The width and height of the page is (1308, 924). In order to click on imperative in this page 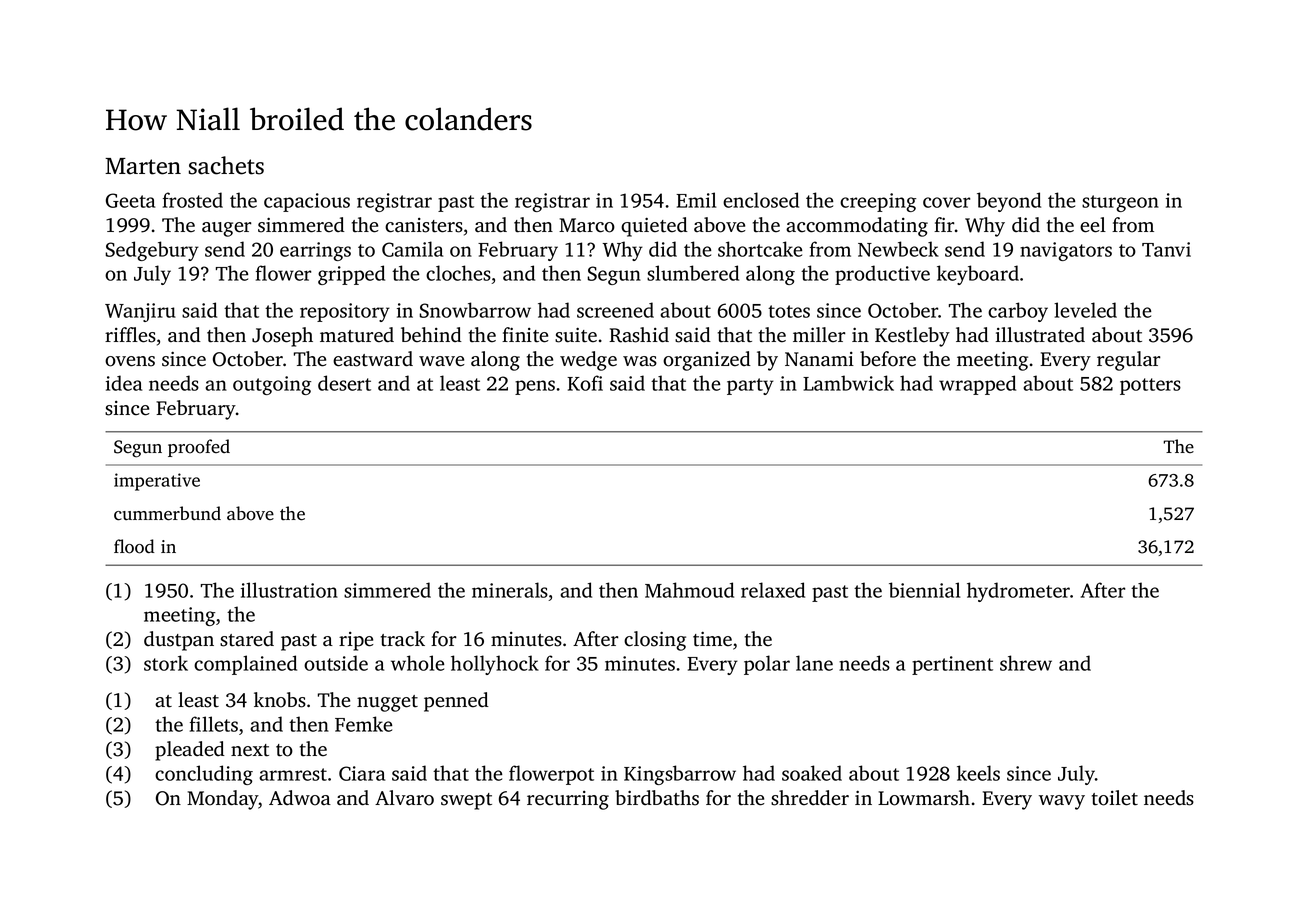, I will do `click(157, 482)`.
